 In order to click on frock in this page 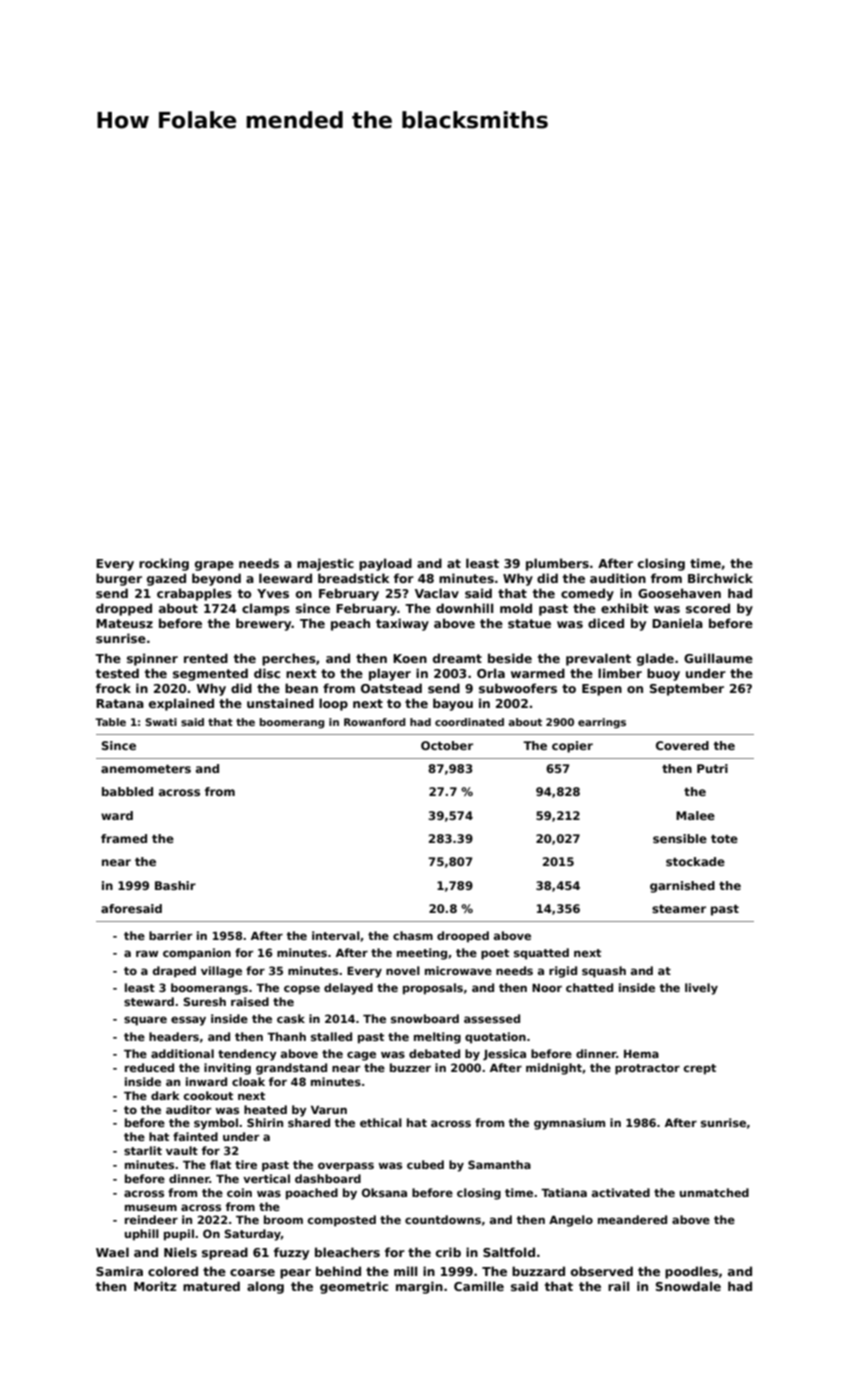, I will do `click(113, 688)`.
